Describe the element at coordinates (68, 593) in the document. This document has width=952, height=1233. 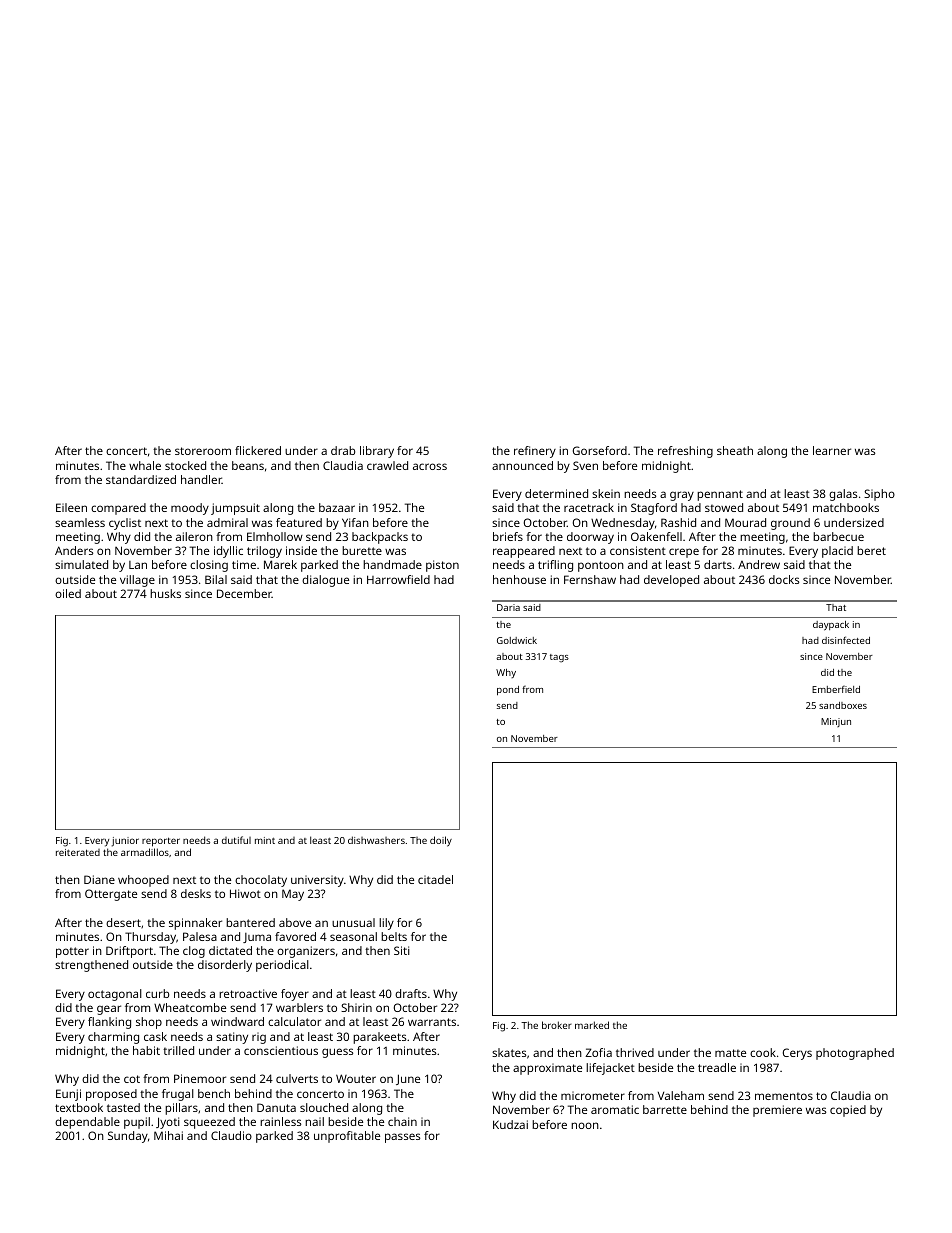
I see `oiled` at that location.
